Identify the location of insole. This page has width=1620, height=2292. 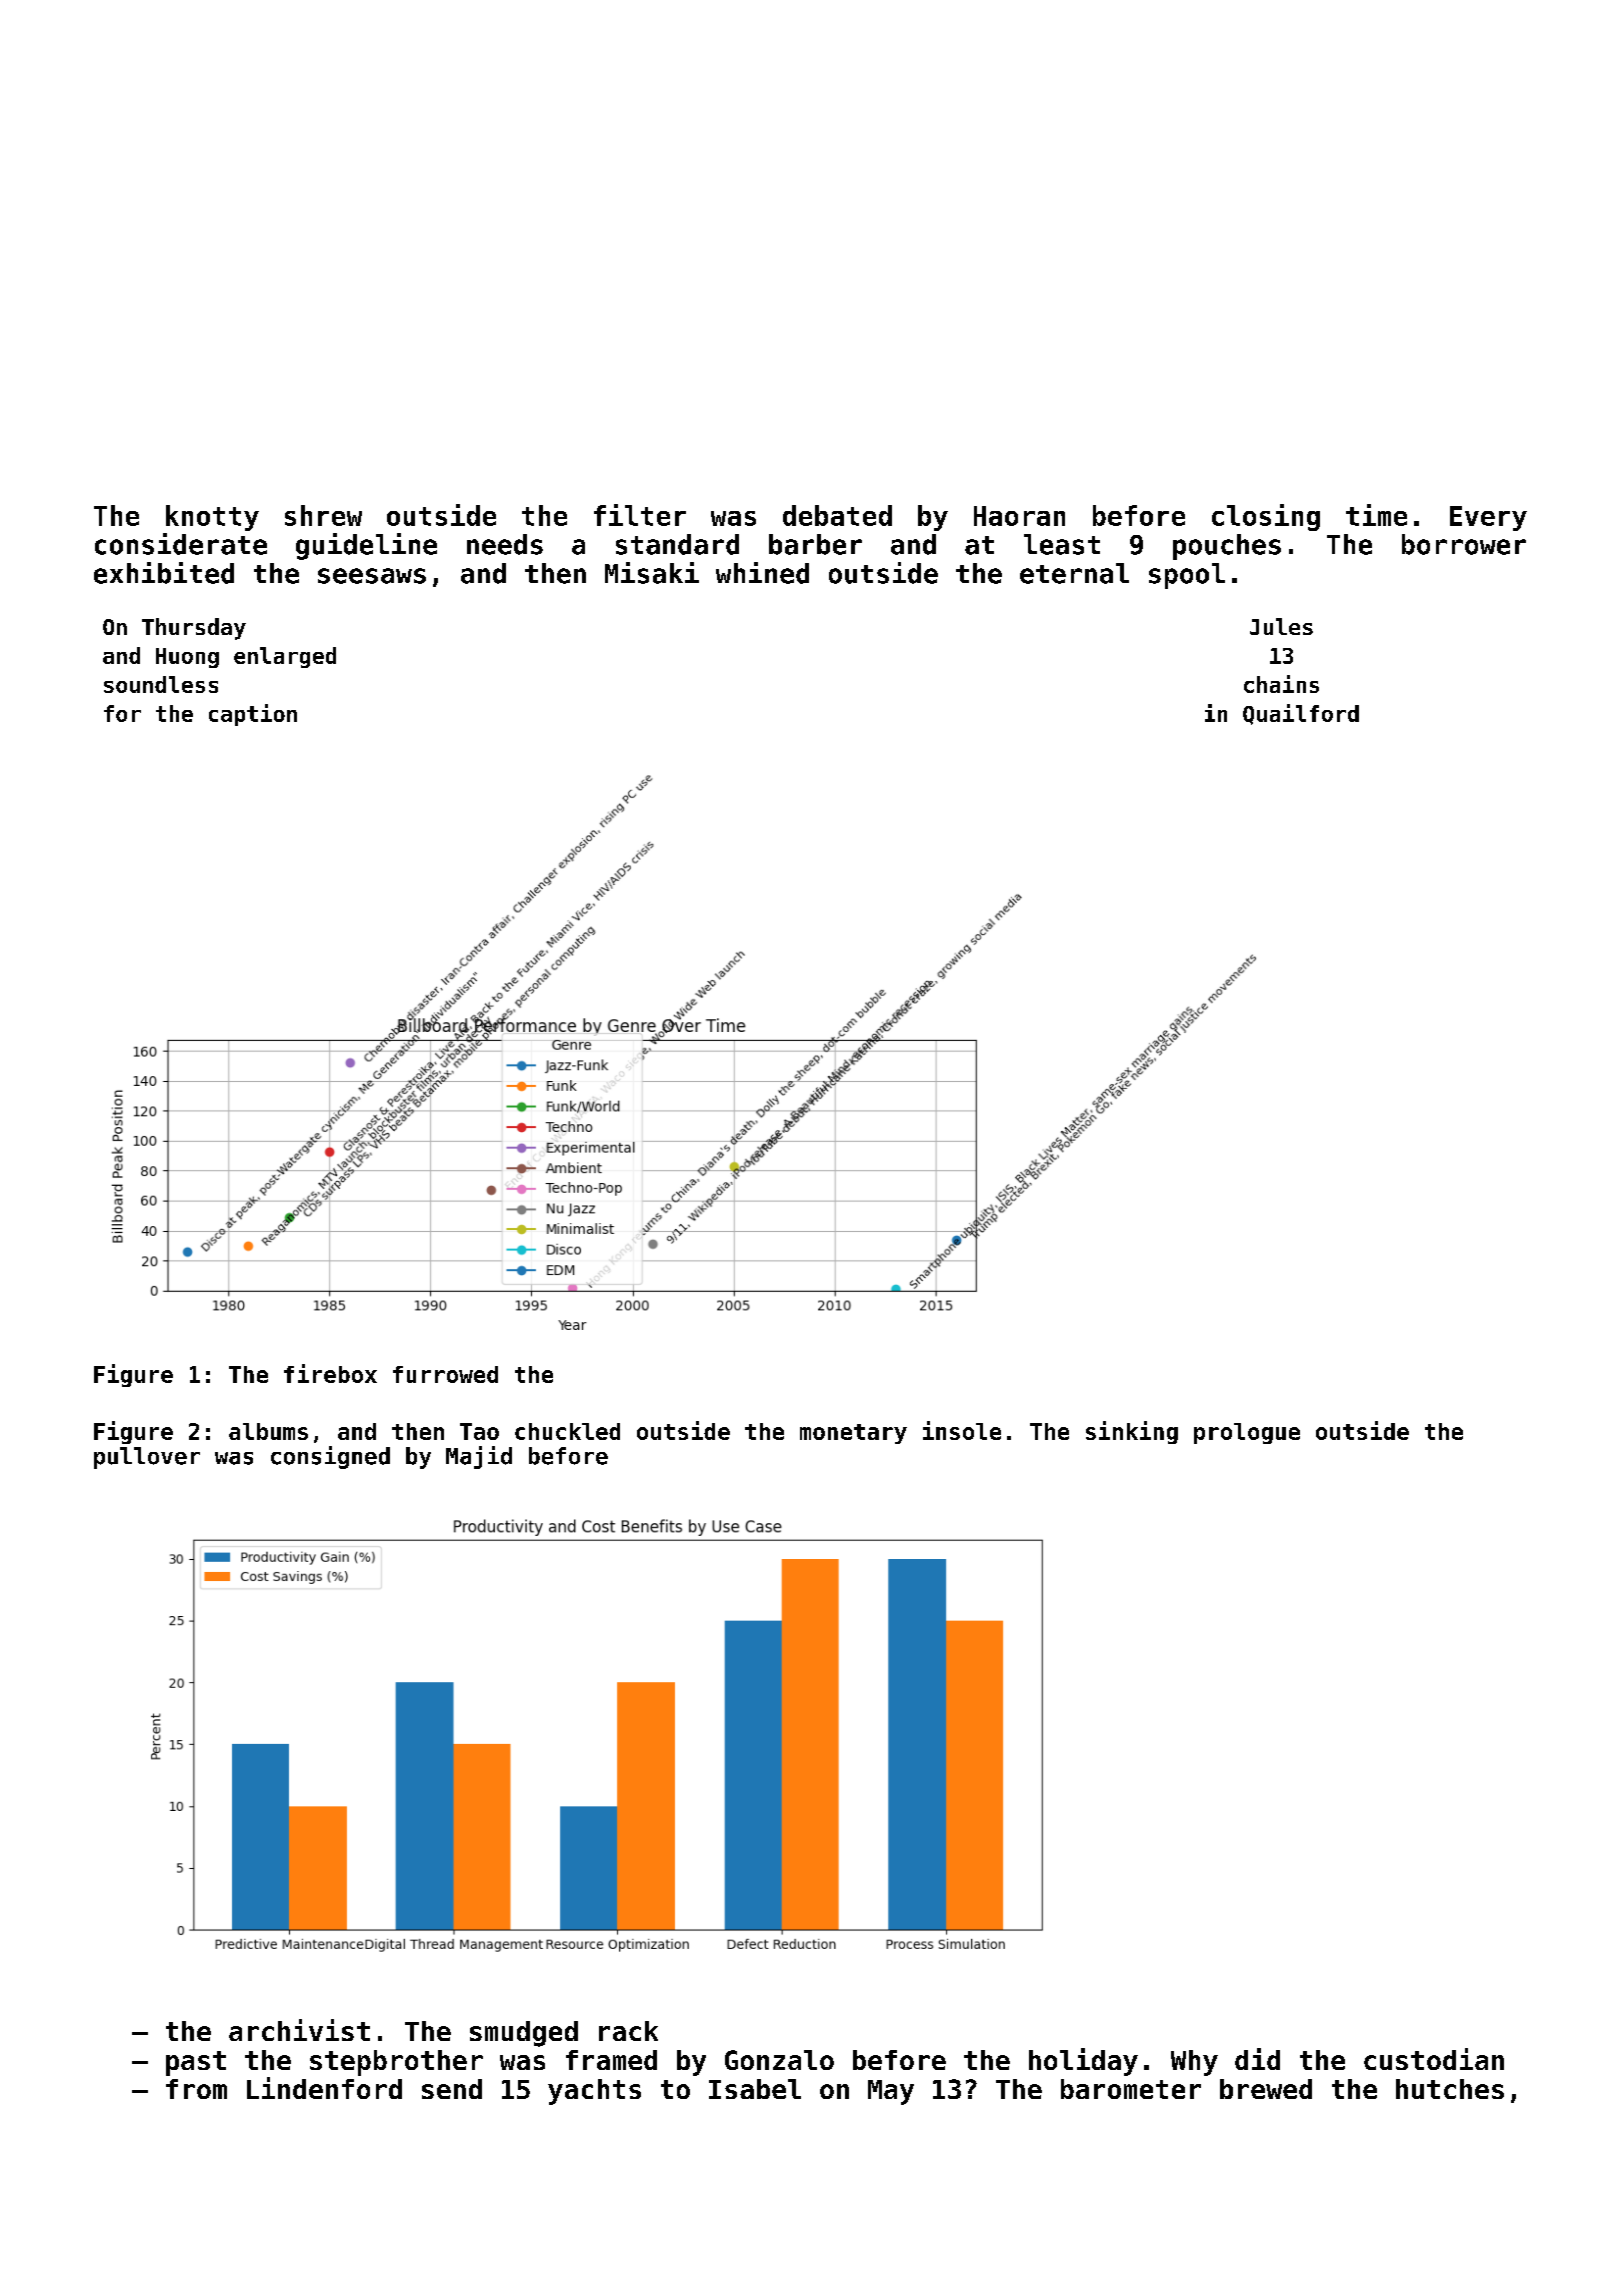
(962, 1430).
